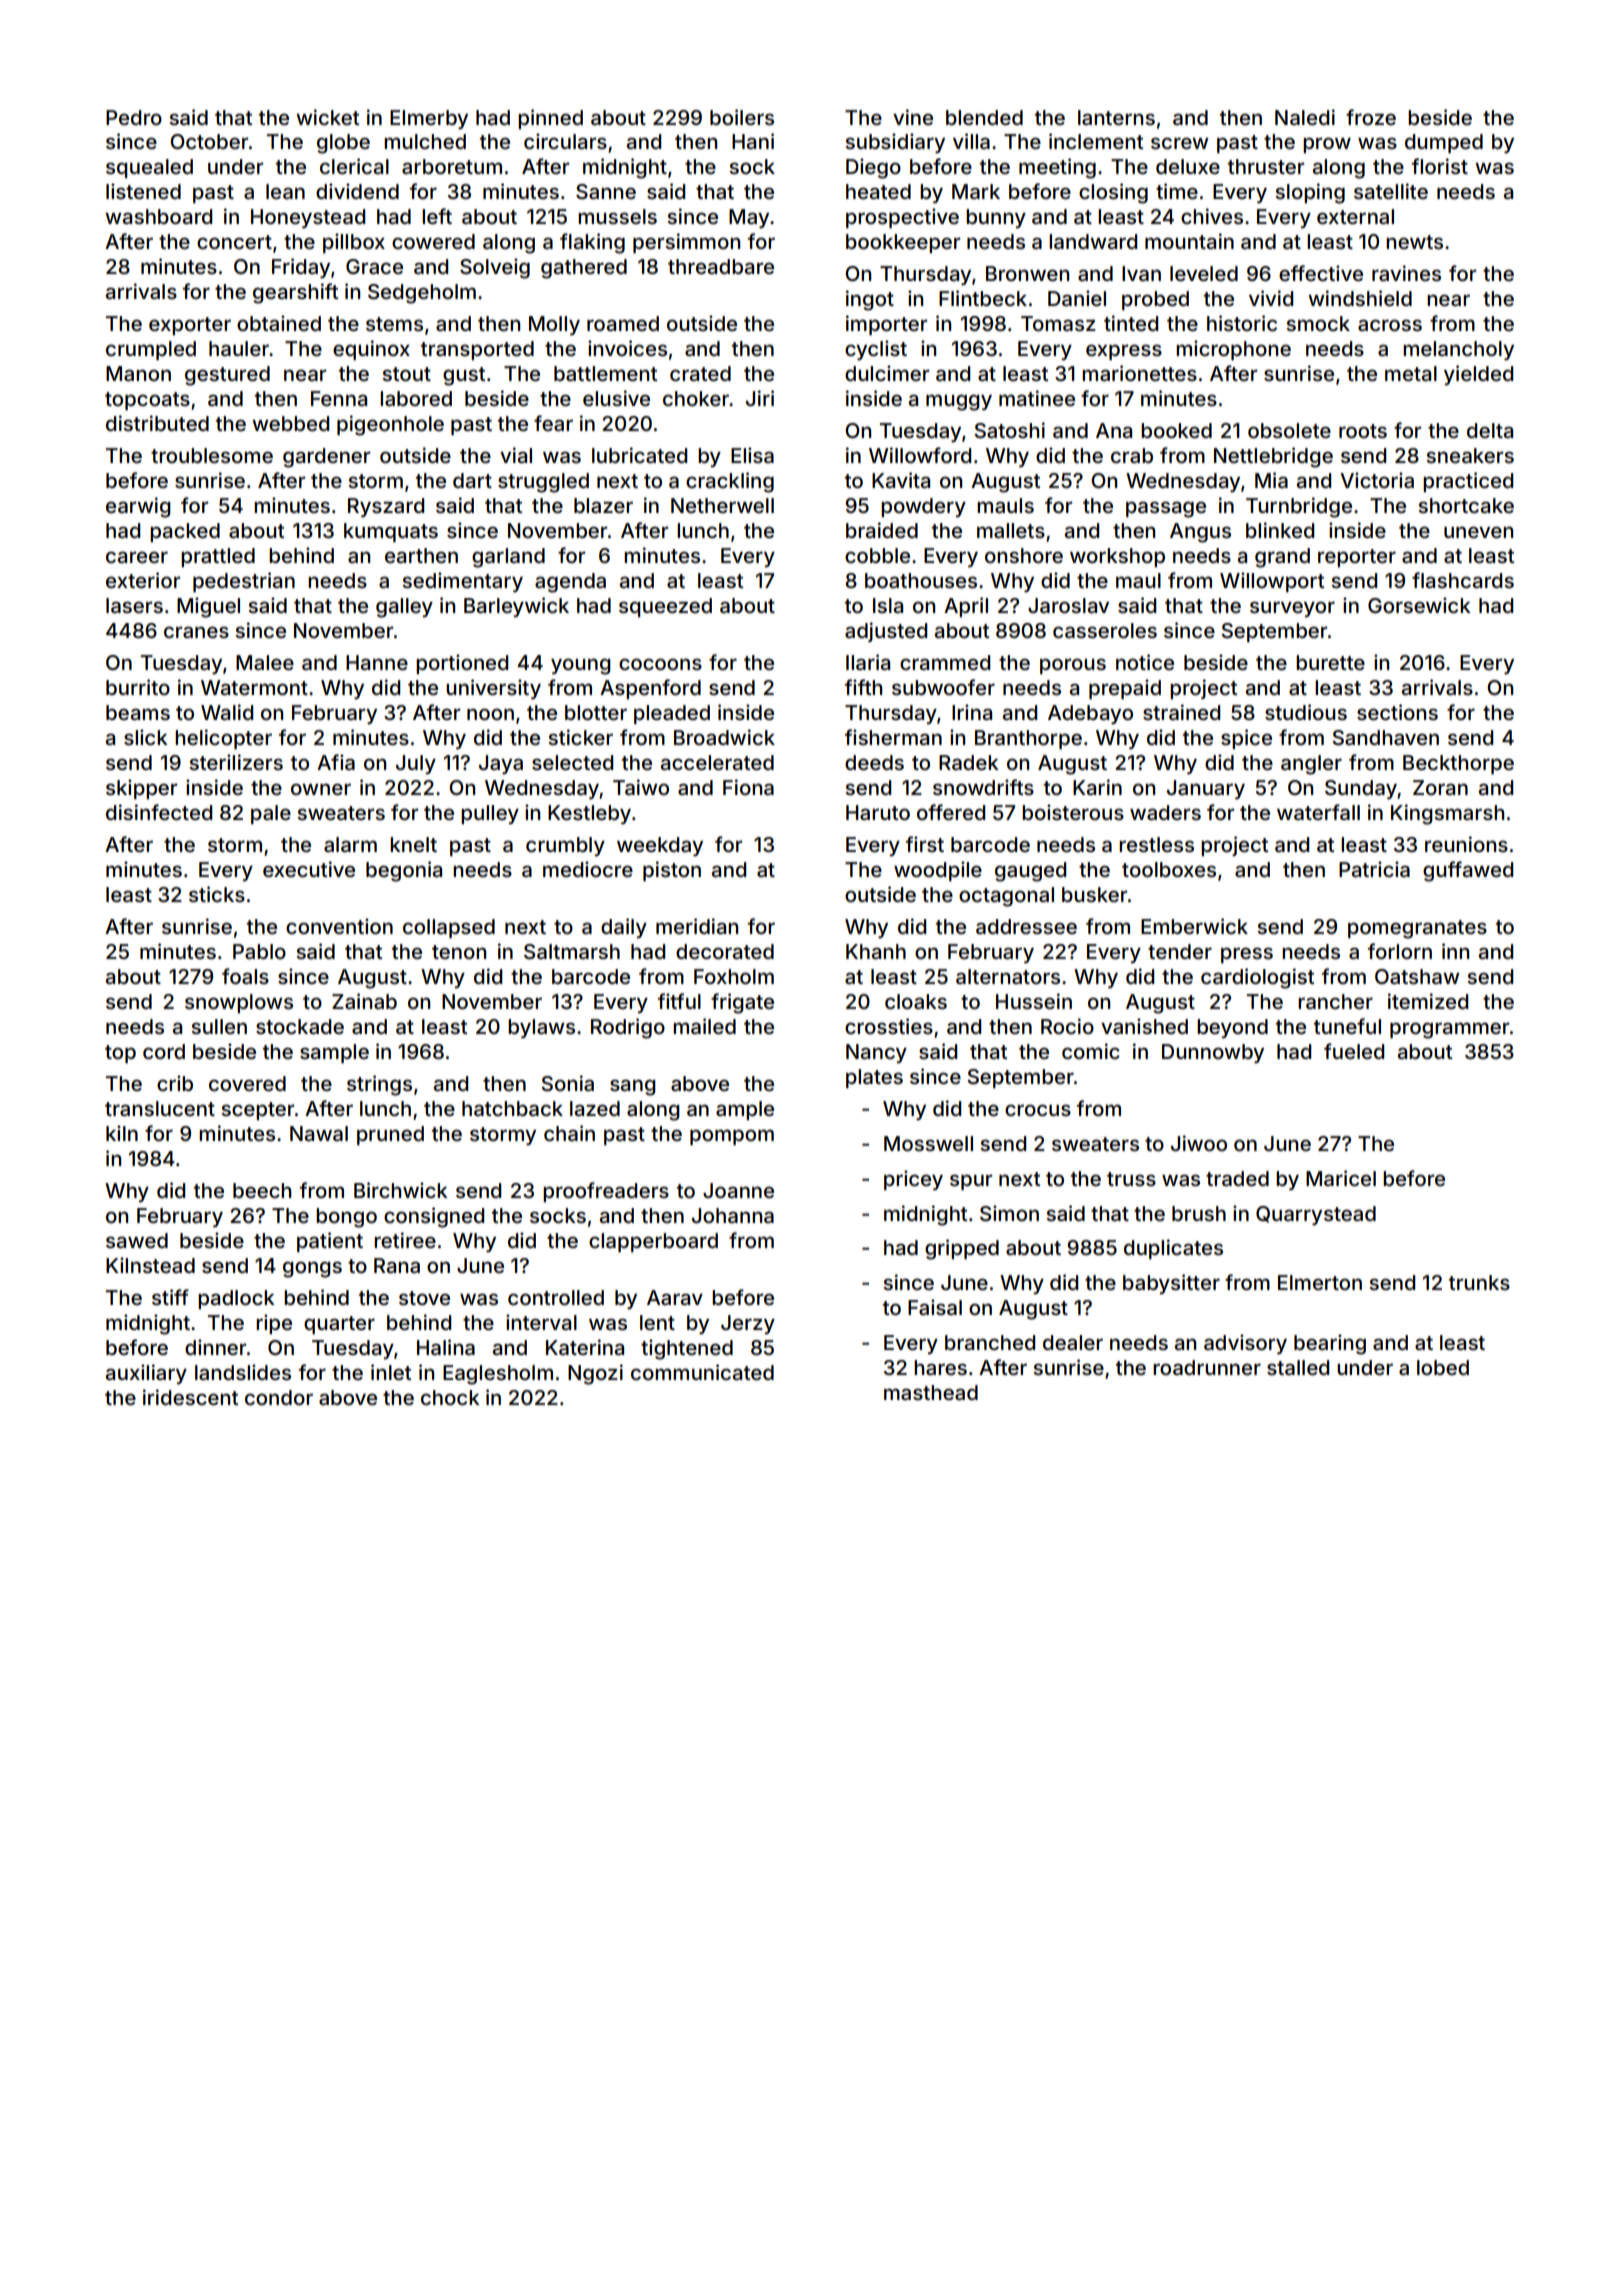  What do you see at coordinates (749, 218) in the screenshot?
I see `May` at bounding box center [749, 218].
